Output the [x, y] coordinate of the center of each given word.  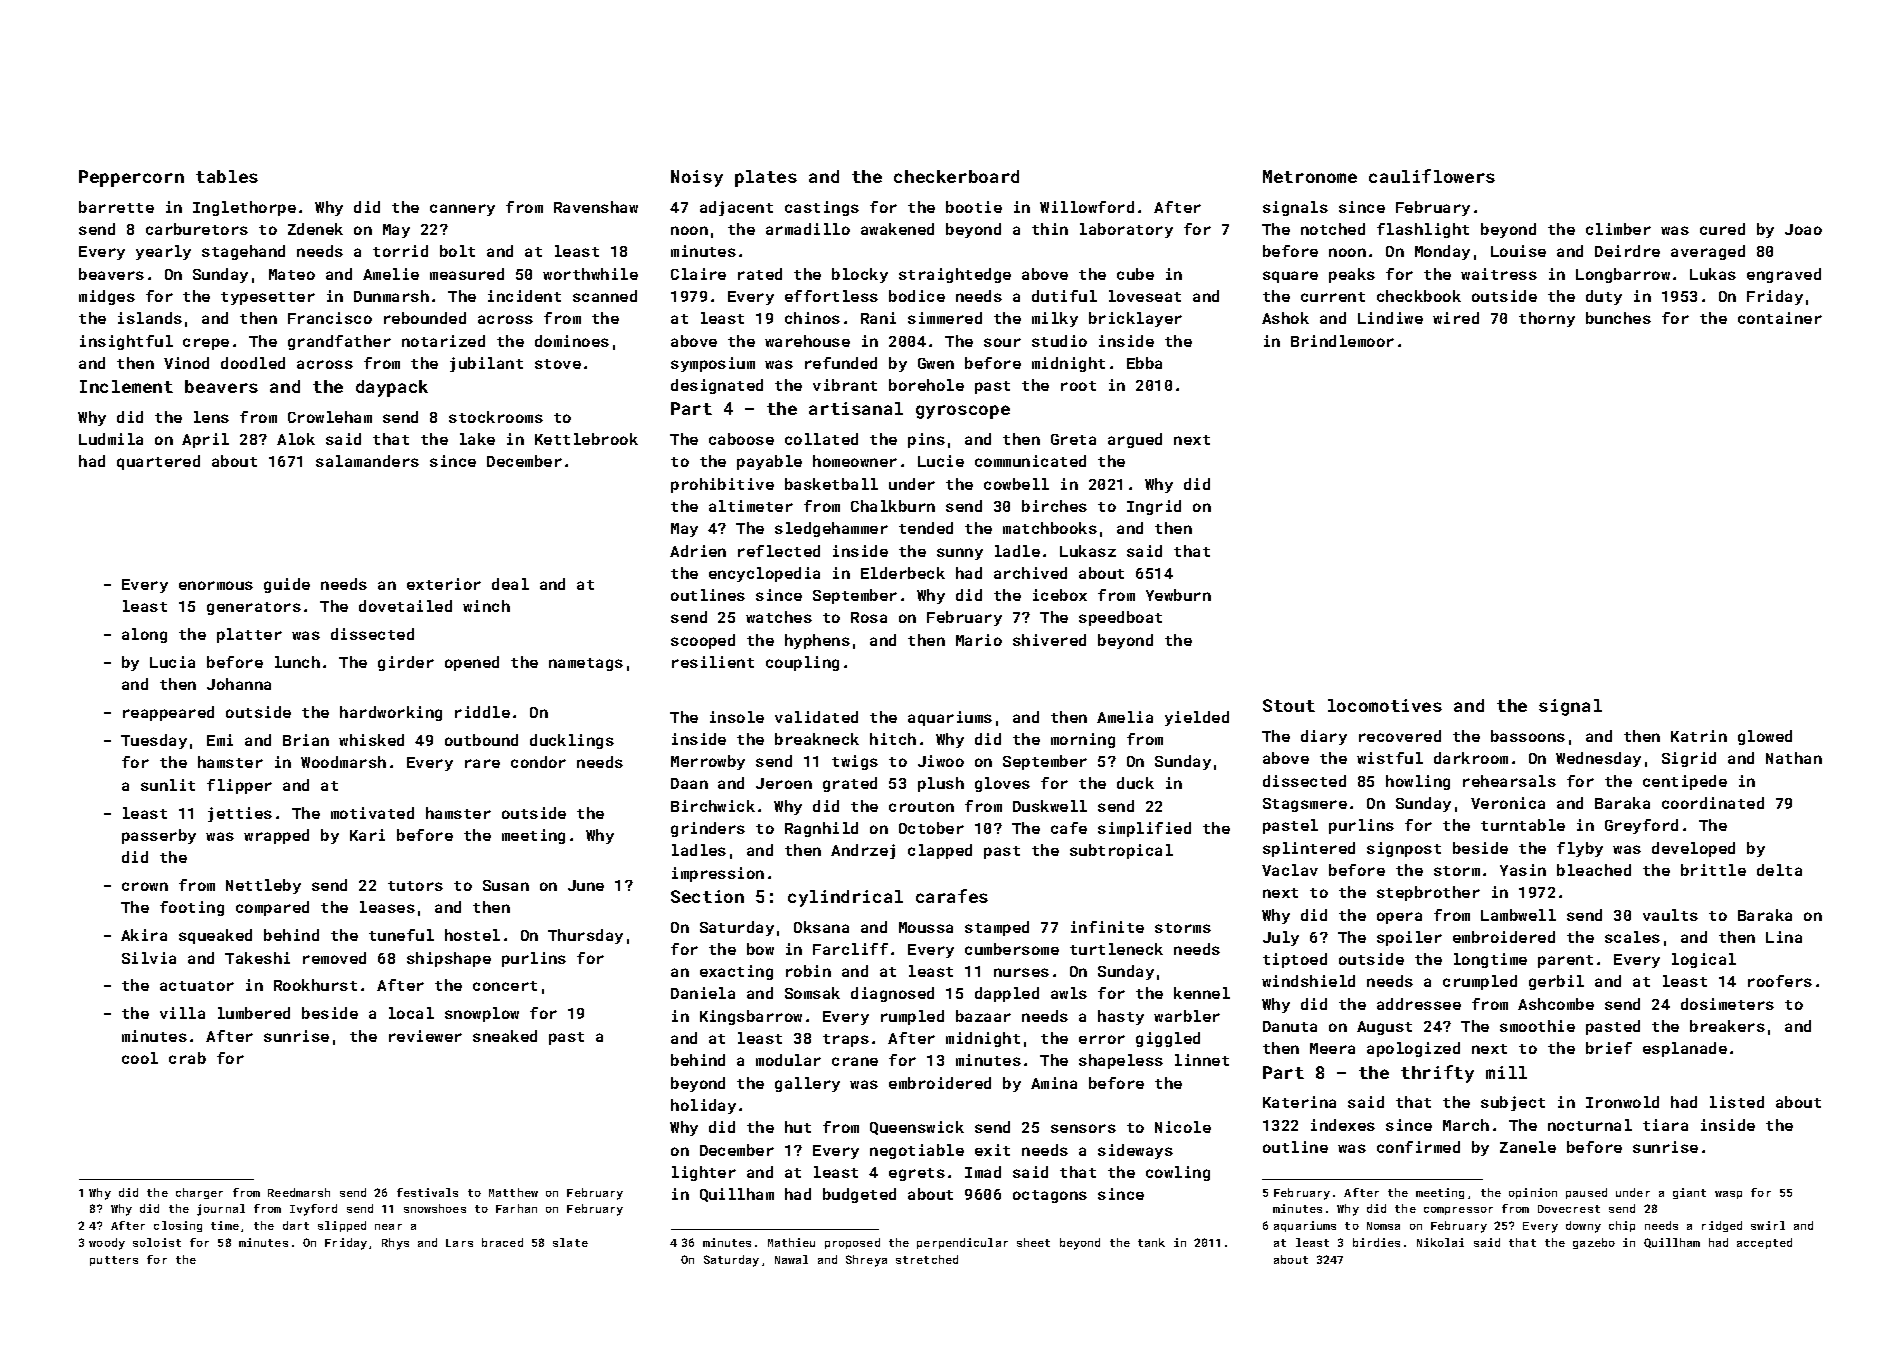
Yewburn [1178, 595]
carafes [952, 896]
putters [114, 1261]
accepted [1764, 1243]
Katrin [1699, 736]
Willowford [1087, 207]
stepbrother [1428, 893]
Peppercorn [131, 178]
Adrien [698, 551]
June [586, 885]
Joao [1803, 229]
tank [1151, 1242]
